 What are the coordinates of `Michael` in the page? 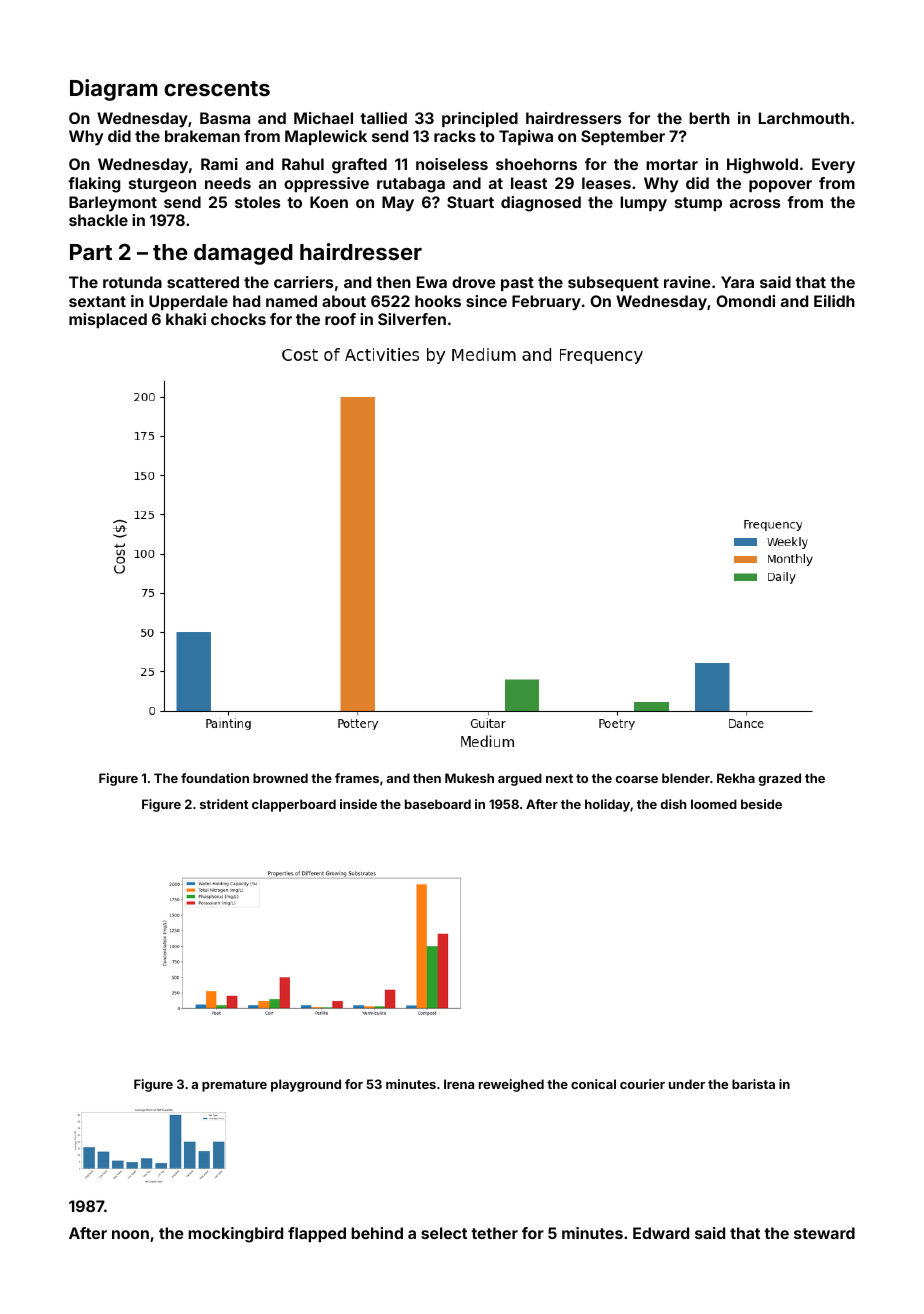 It's located at (323, 118).
